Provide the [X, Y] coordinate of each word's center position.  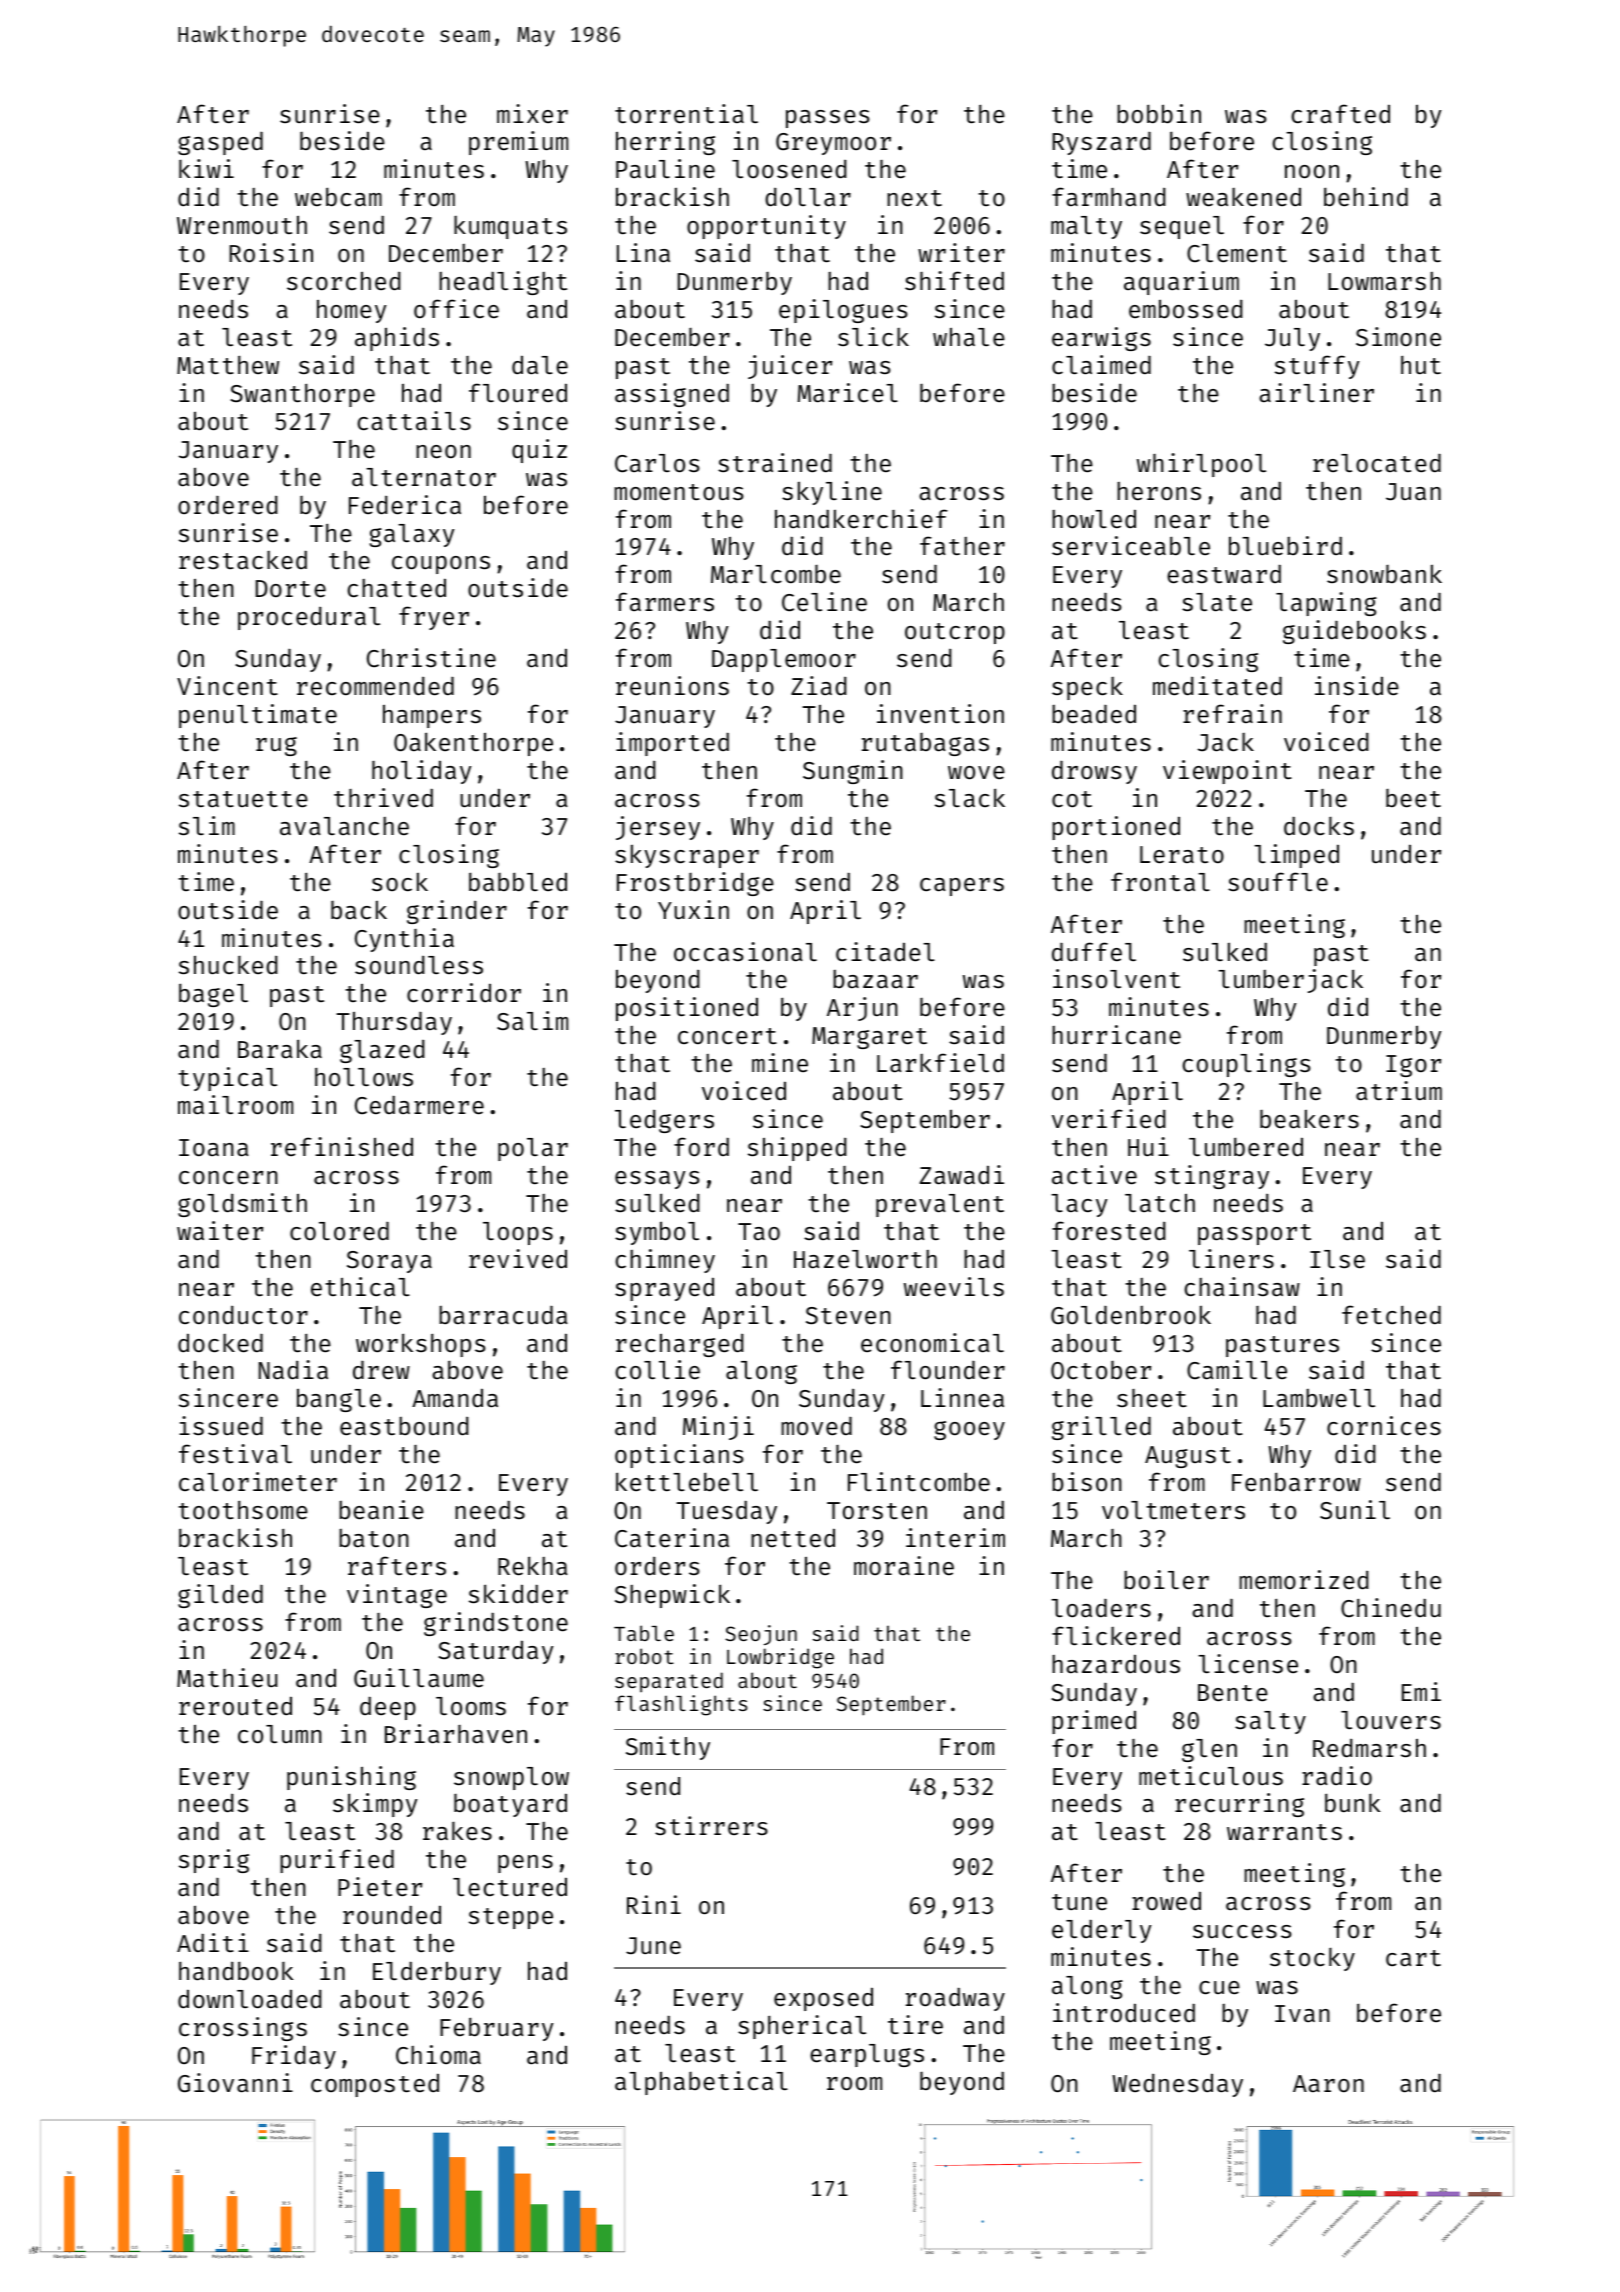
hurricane [1116, 1035]
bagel [213, 995]
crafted [1341, 114]
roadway [955, 1999]
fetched [1391, 1315]
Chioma [438, 2055]
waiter [220, 1231]
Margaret [869, 1038]
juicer [790, 367]
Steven [848, 1316]
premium [518, 143]
